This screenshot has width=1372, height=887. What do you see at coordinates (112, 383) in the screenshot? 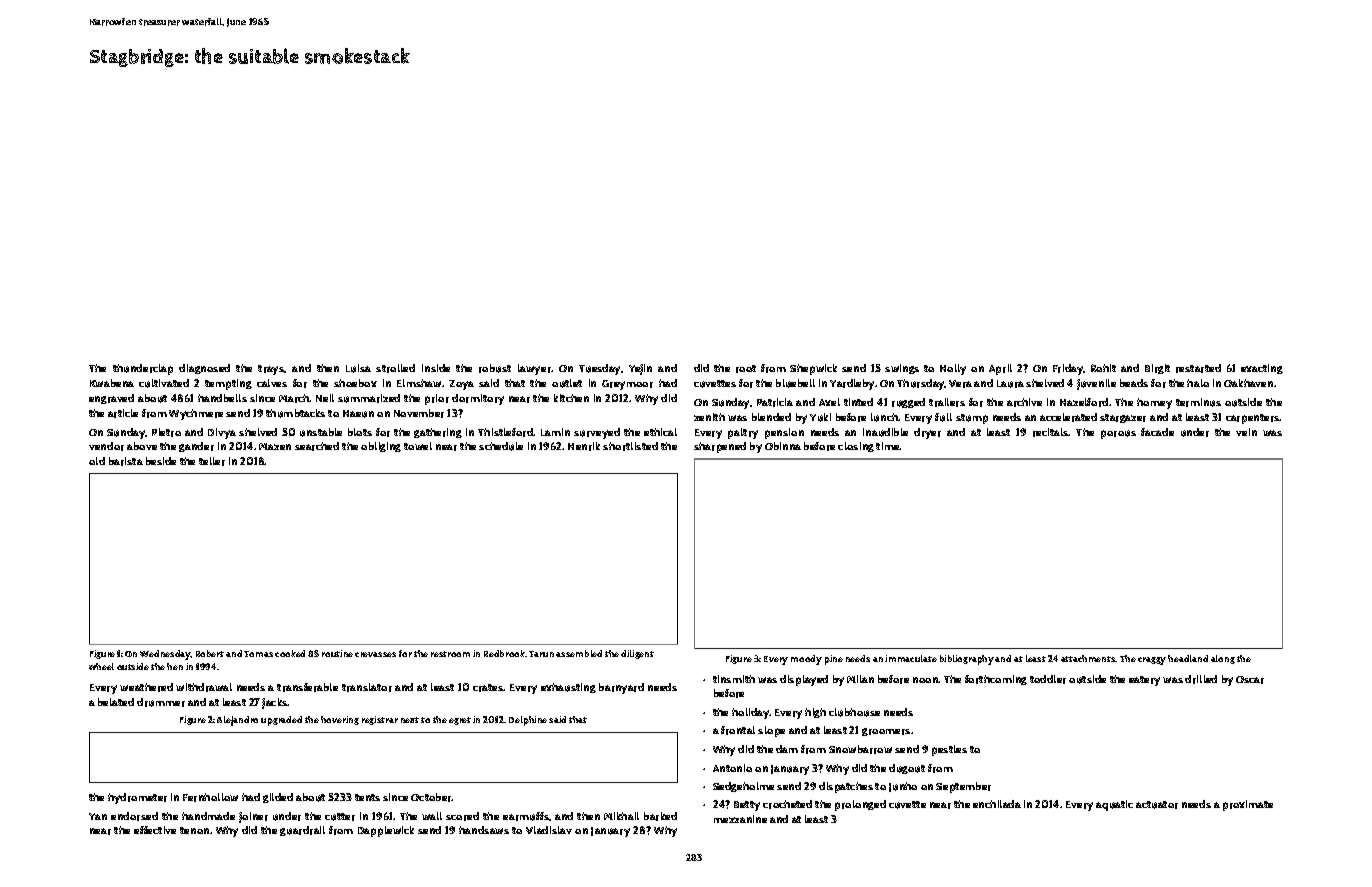
I see `Kwabena` at bounding box center [112, 383].
